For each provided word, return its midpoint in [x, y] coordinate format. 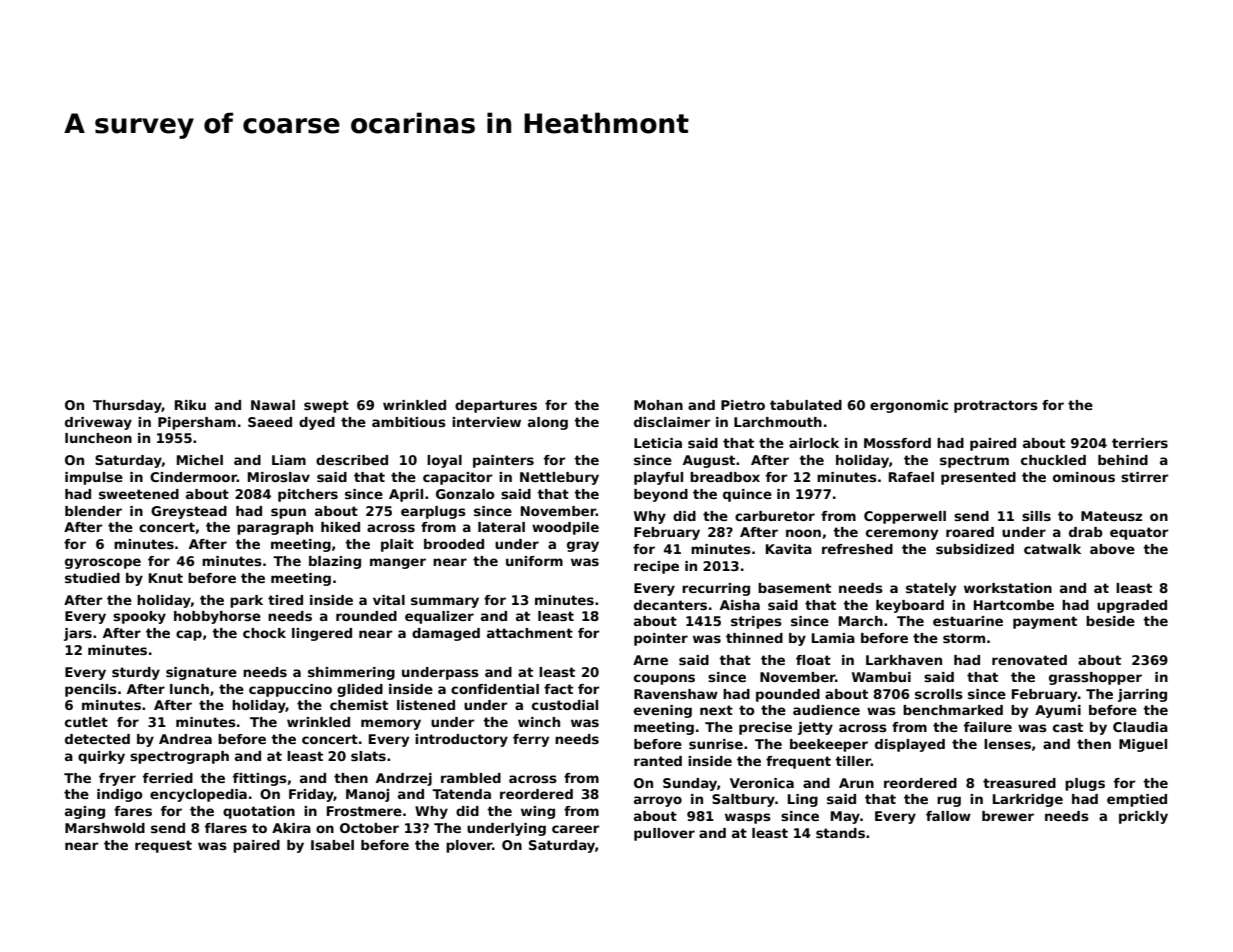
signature [201, 673]
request [163, 846]
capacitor [458, 478]
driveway [98, 423]
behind [1123, 460]
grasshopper [1095, 678]
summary [445, 602]
